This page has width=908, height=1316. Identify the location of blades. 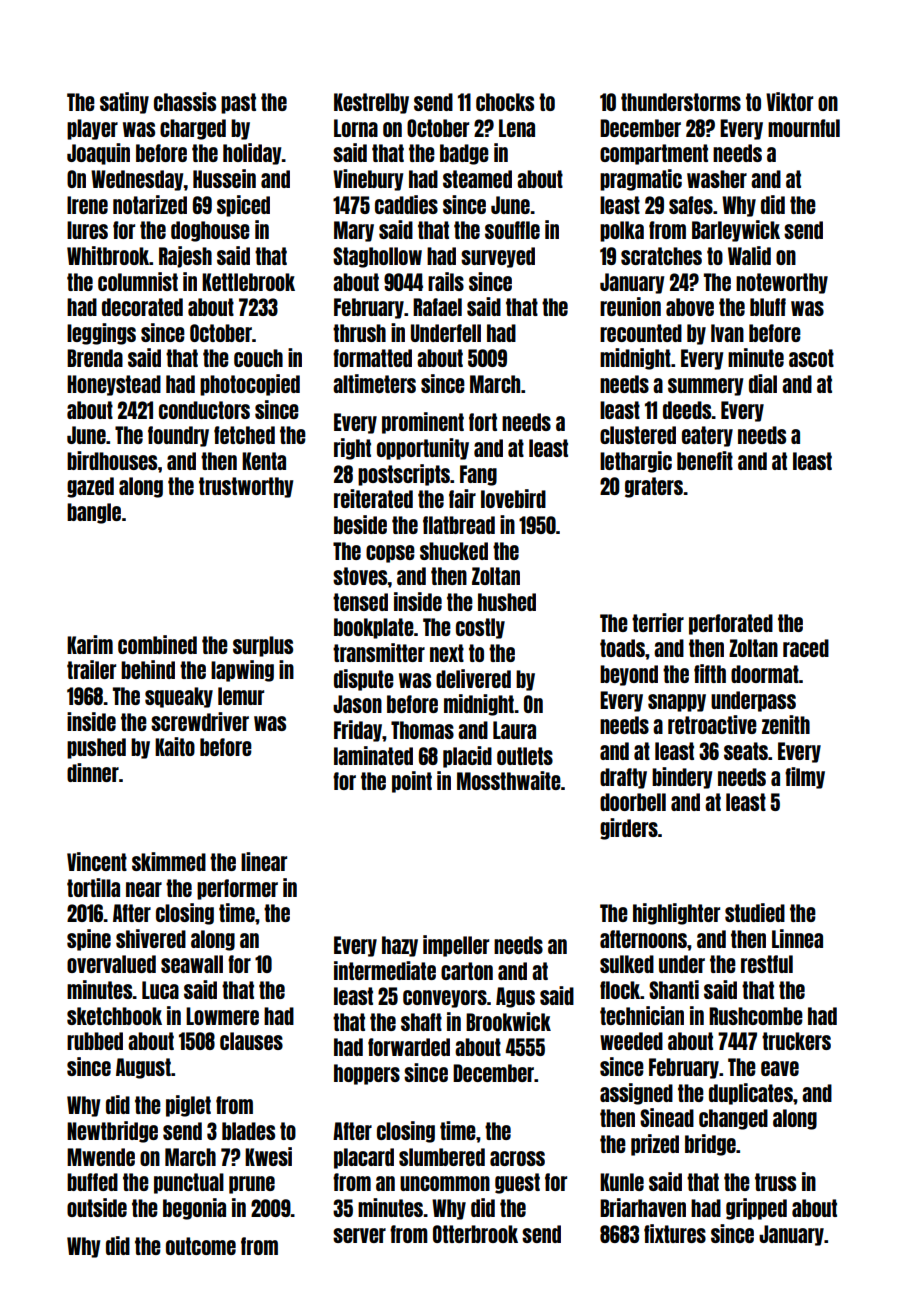
(248, 1131).
